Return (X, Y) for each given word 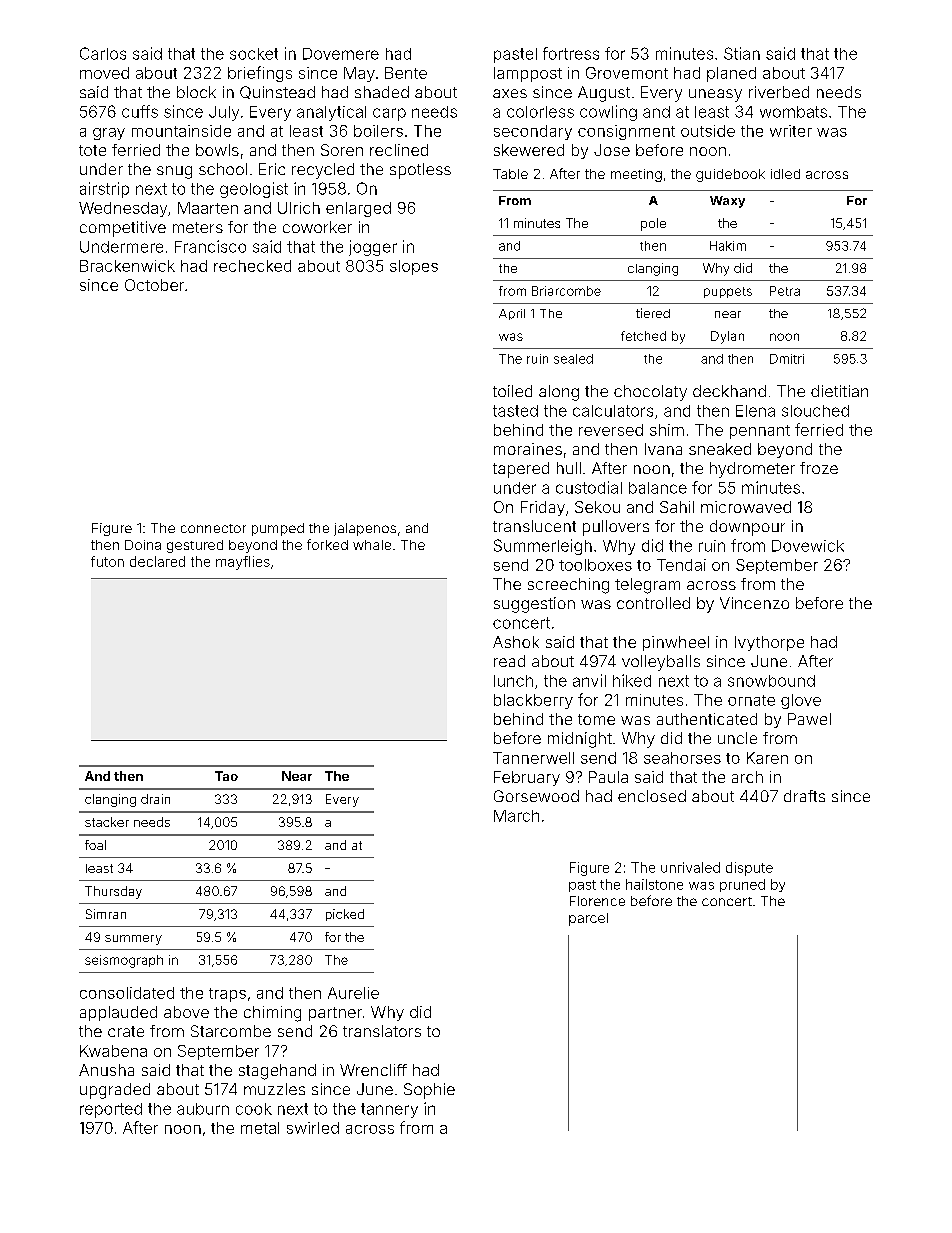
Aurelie (353, 993)
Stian (742, 53)
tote (92, 150)
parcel (588, 919)
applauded (118, 1013)
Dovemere (341, 54)
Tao (226, 776)
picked (345, 915)
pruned (742, 885)
